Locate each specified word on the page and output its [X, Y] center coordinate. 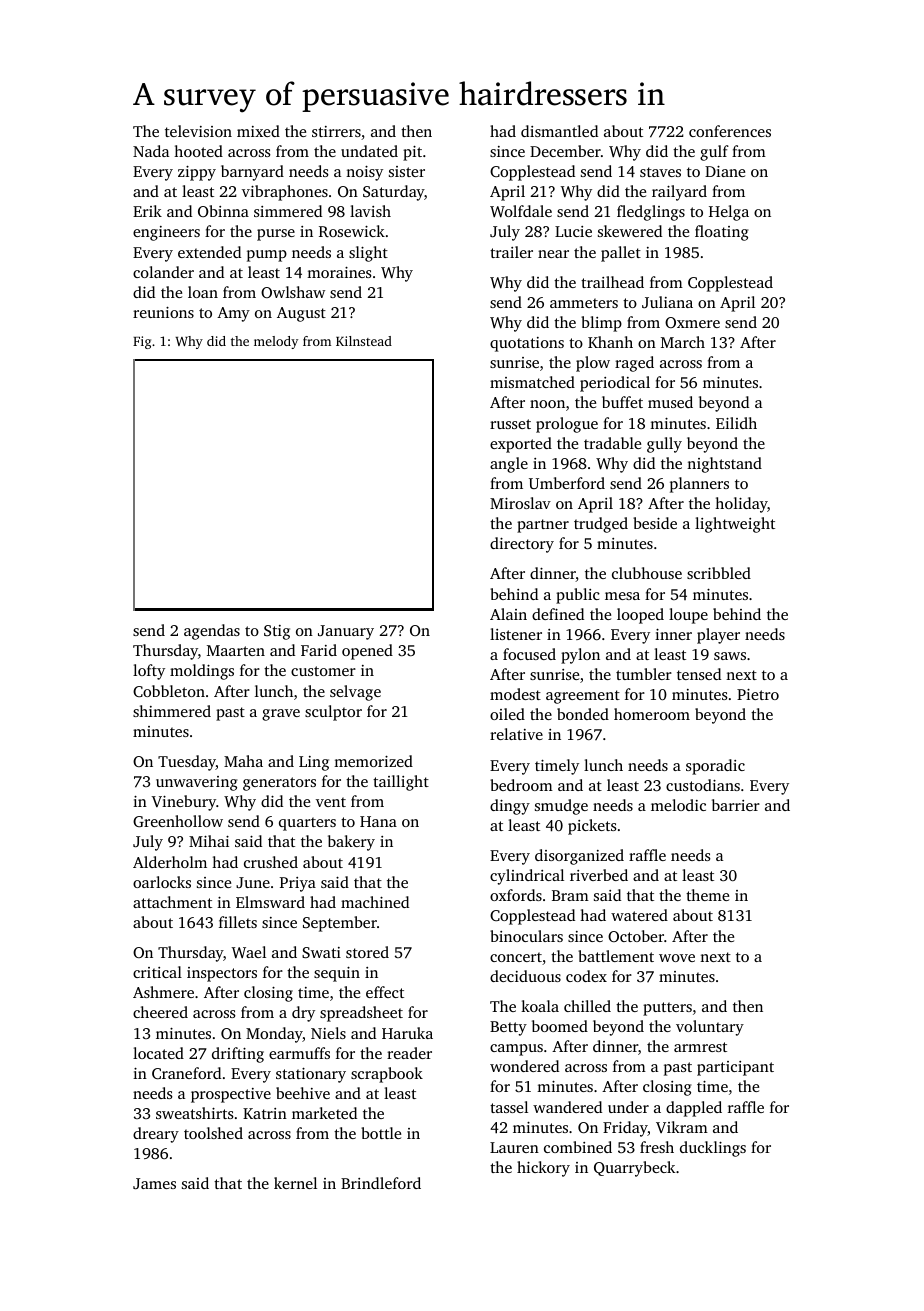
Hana [378, 821]
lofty [149, 672]
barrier [736, 805]
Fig [142, 342]
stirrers [336, 131]
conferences [730, 131]
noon [547, 404]
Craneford [186, 1073]
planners [699, 485]
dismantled [559, 131]
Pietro [758, 694]
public [578, 596]
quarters [307, 824]
